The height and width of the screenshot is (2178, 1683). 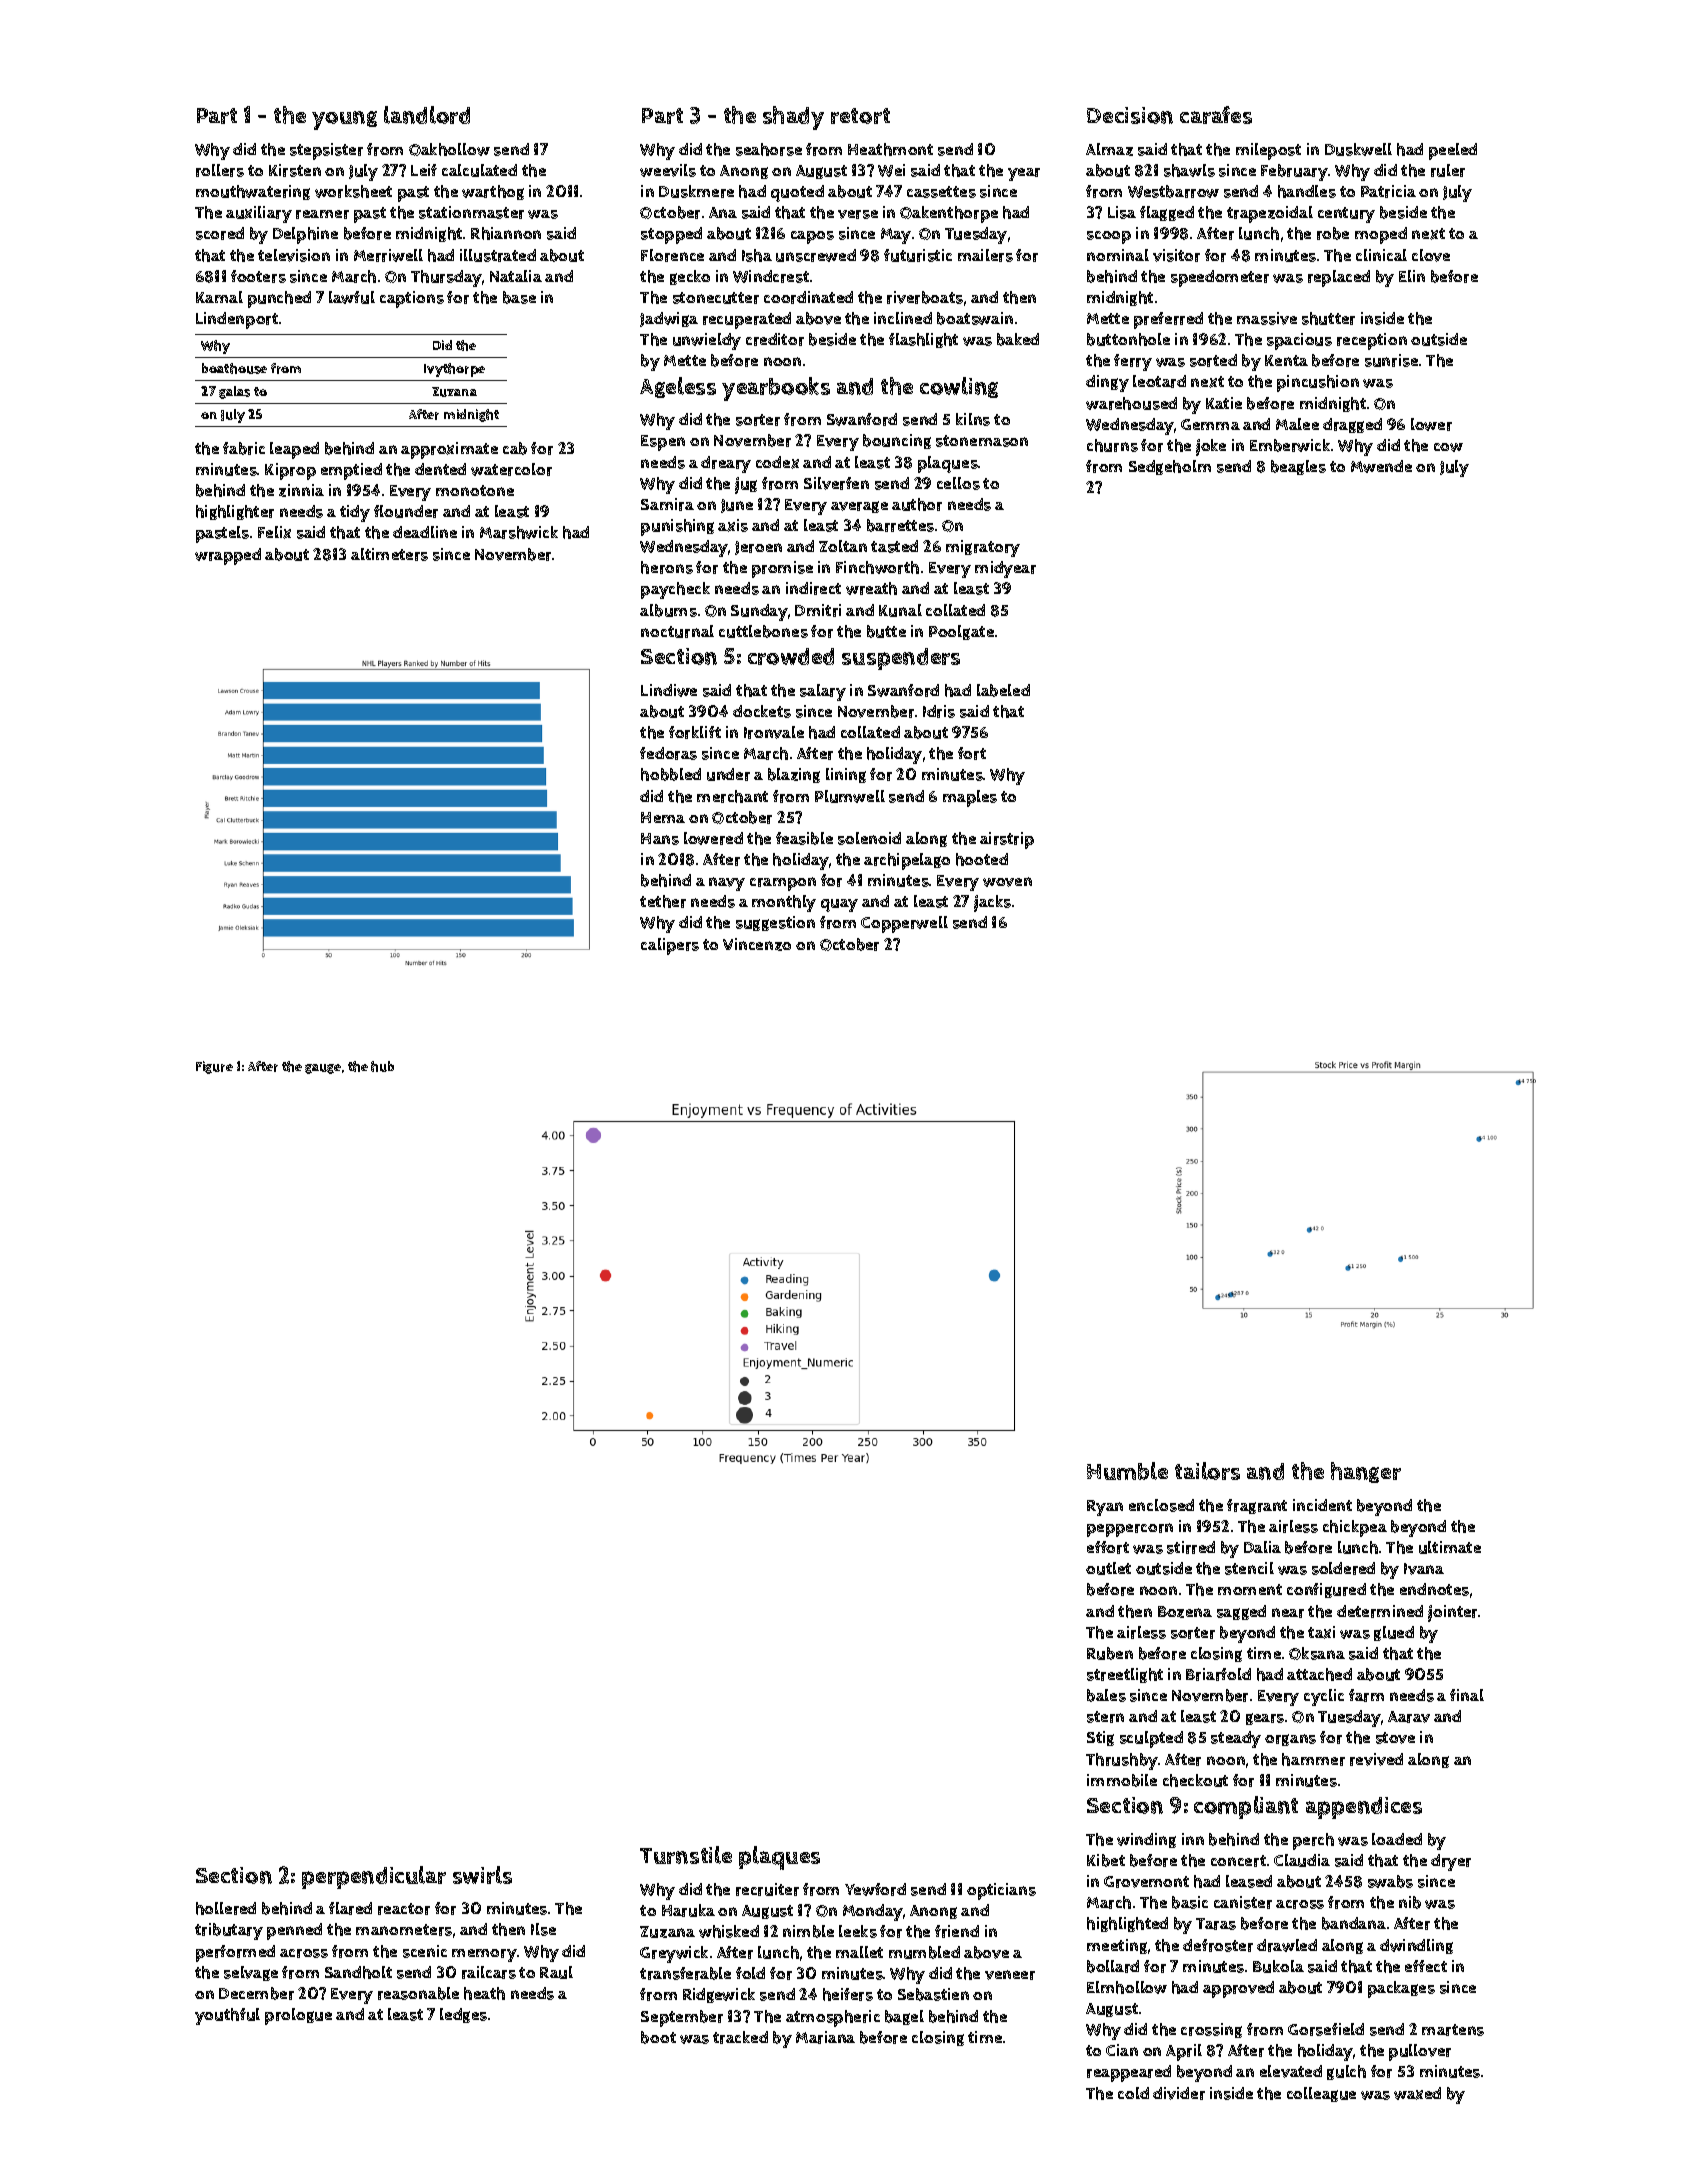 What do you see at coordinates (1434, 1589) in the screenshot?
I see `endnotes` at bounding box center [1434, 1589].
